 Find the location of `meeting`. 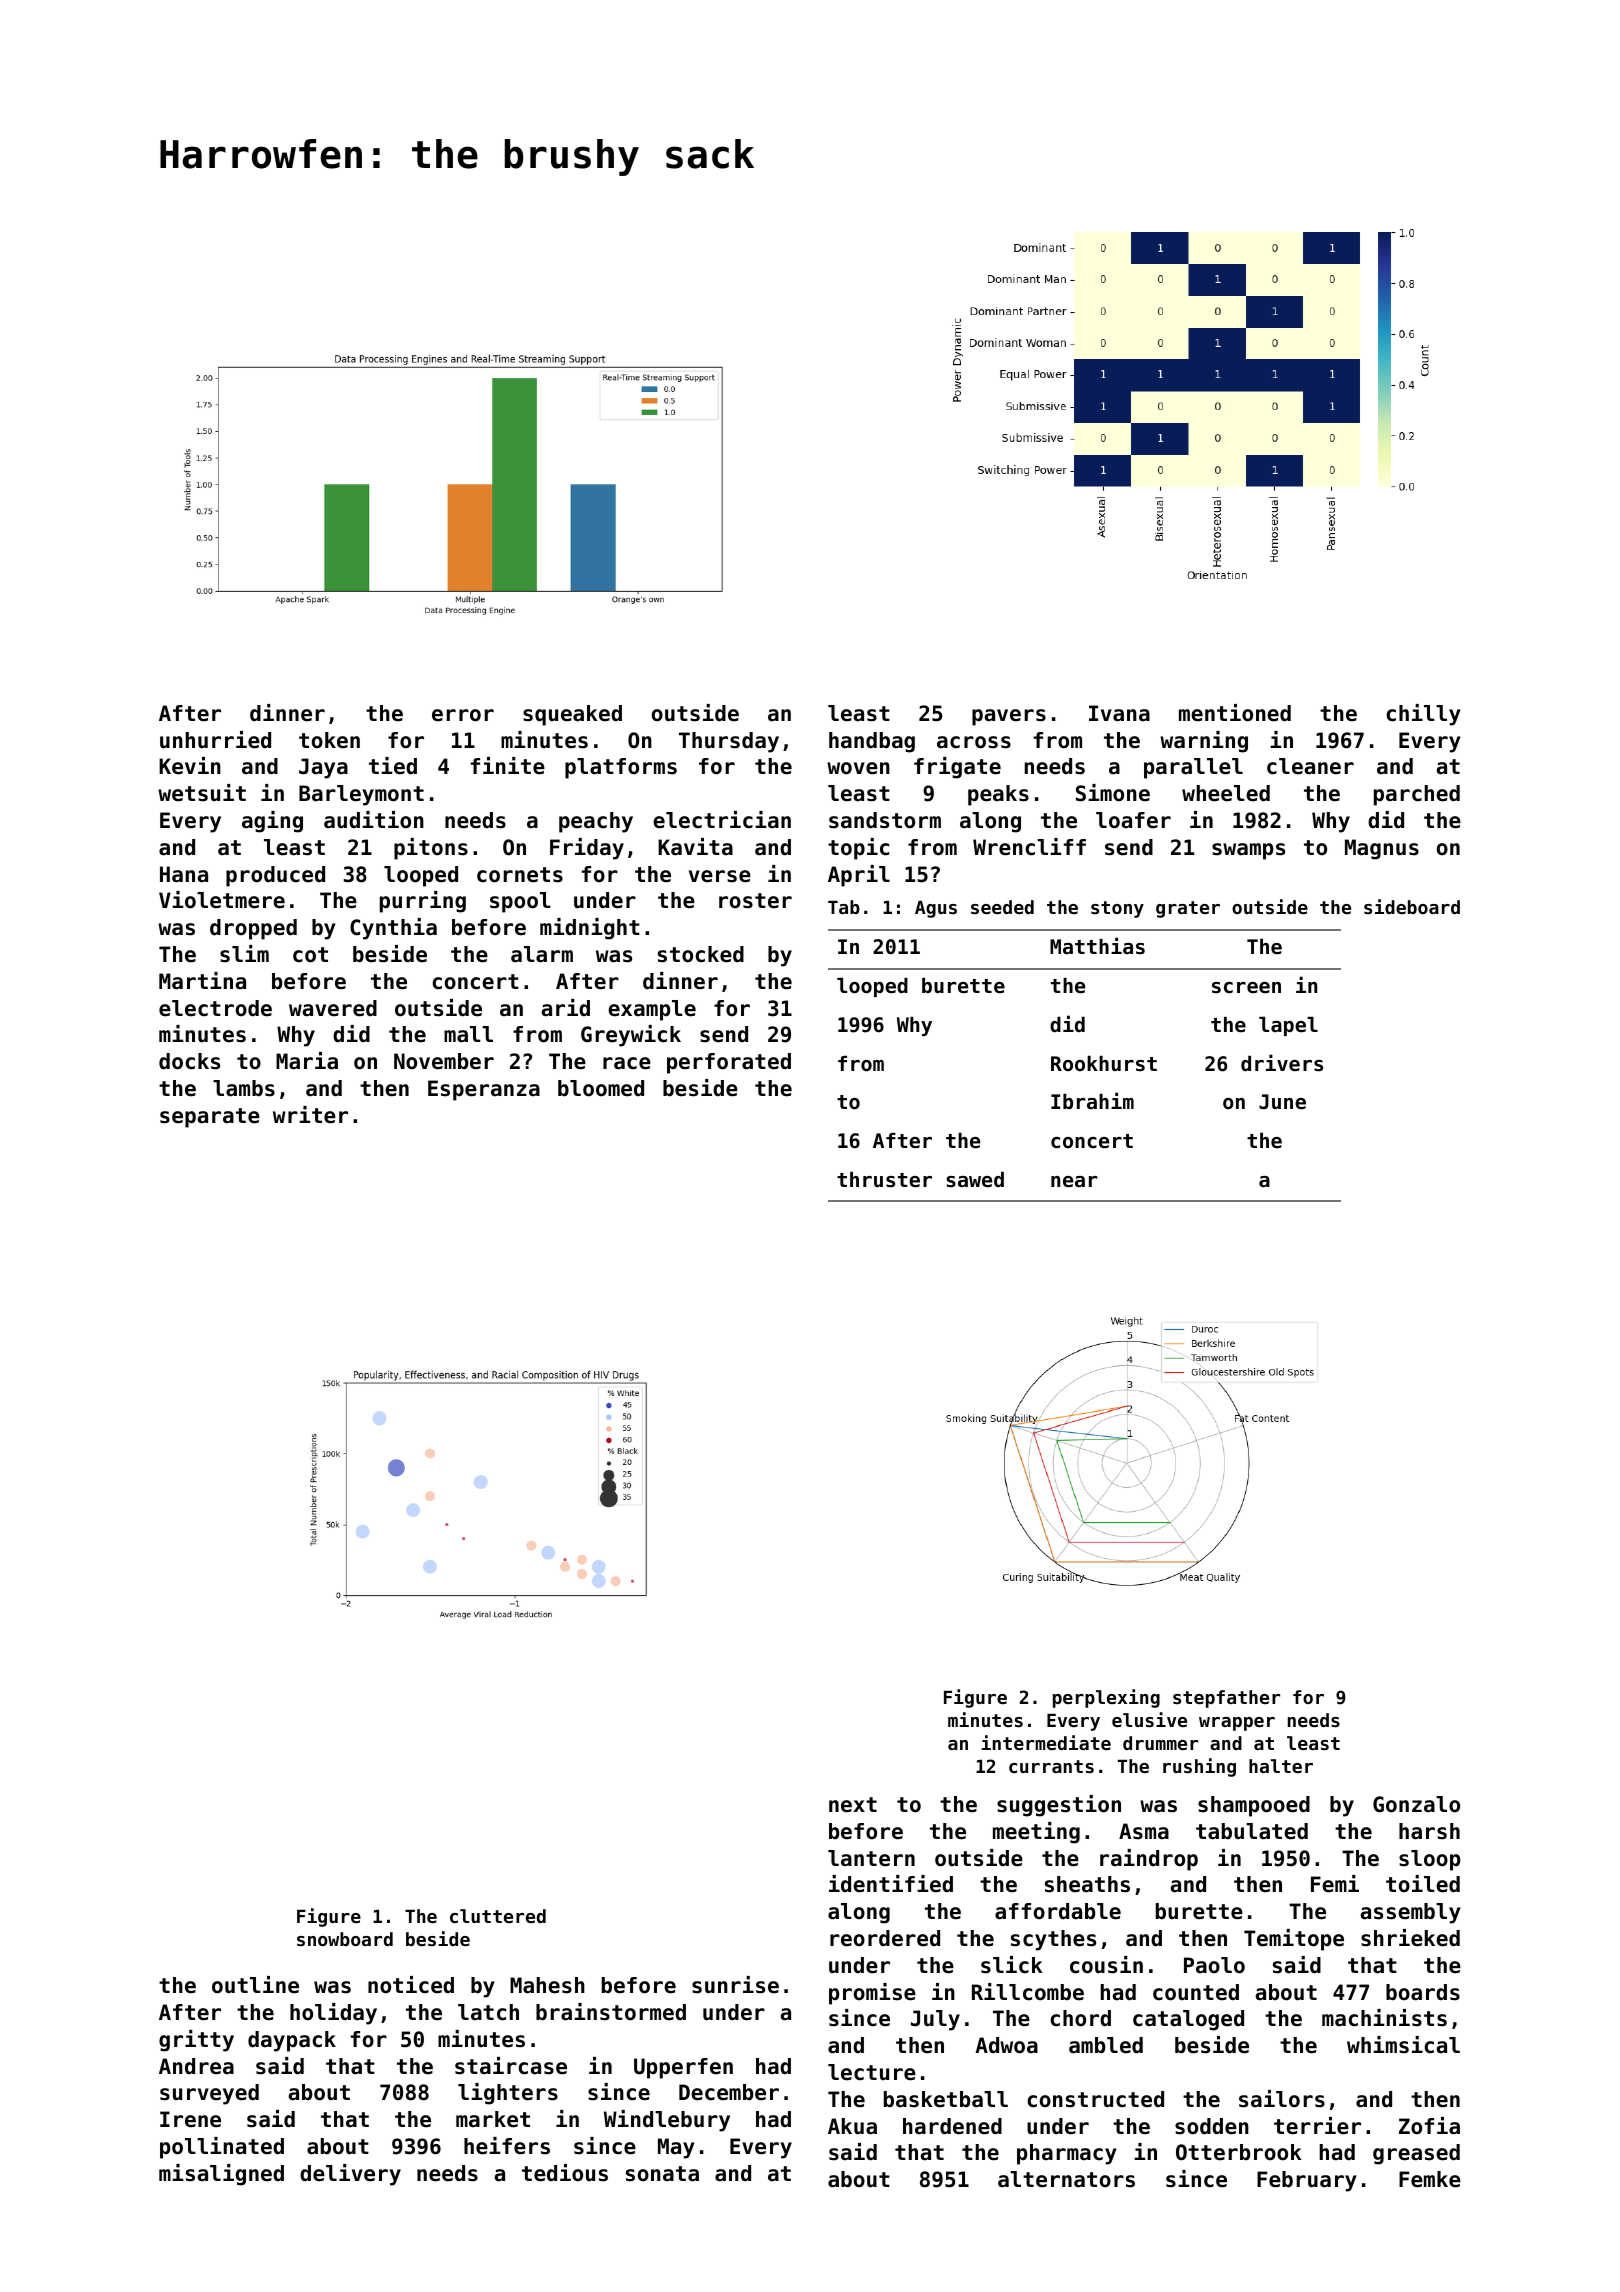

meeting is located at coordinates (1036, 1833).
